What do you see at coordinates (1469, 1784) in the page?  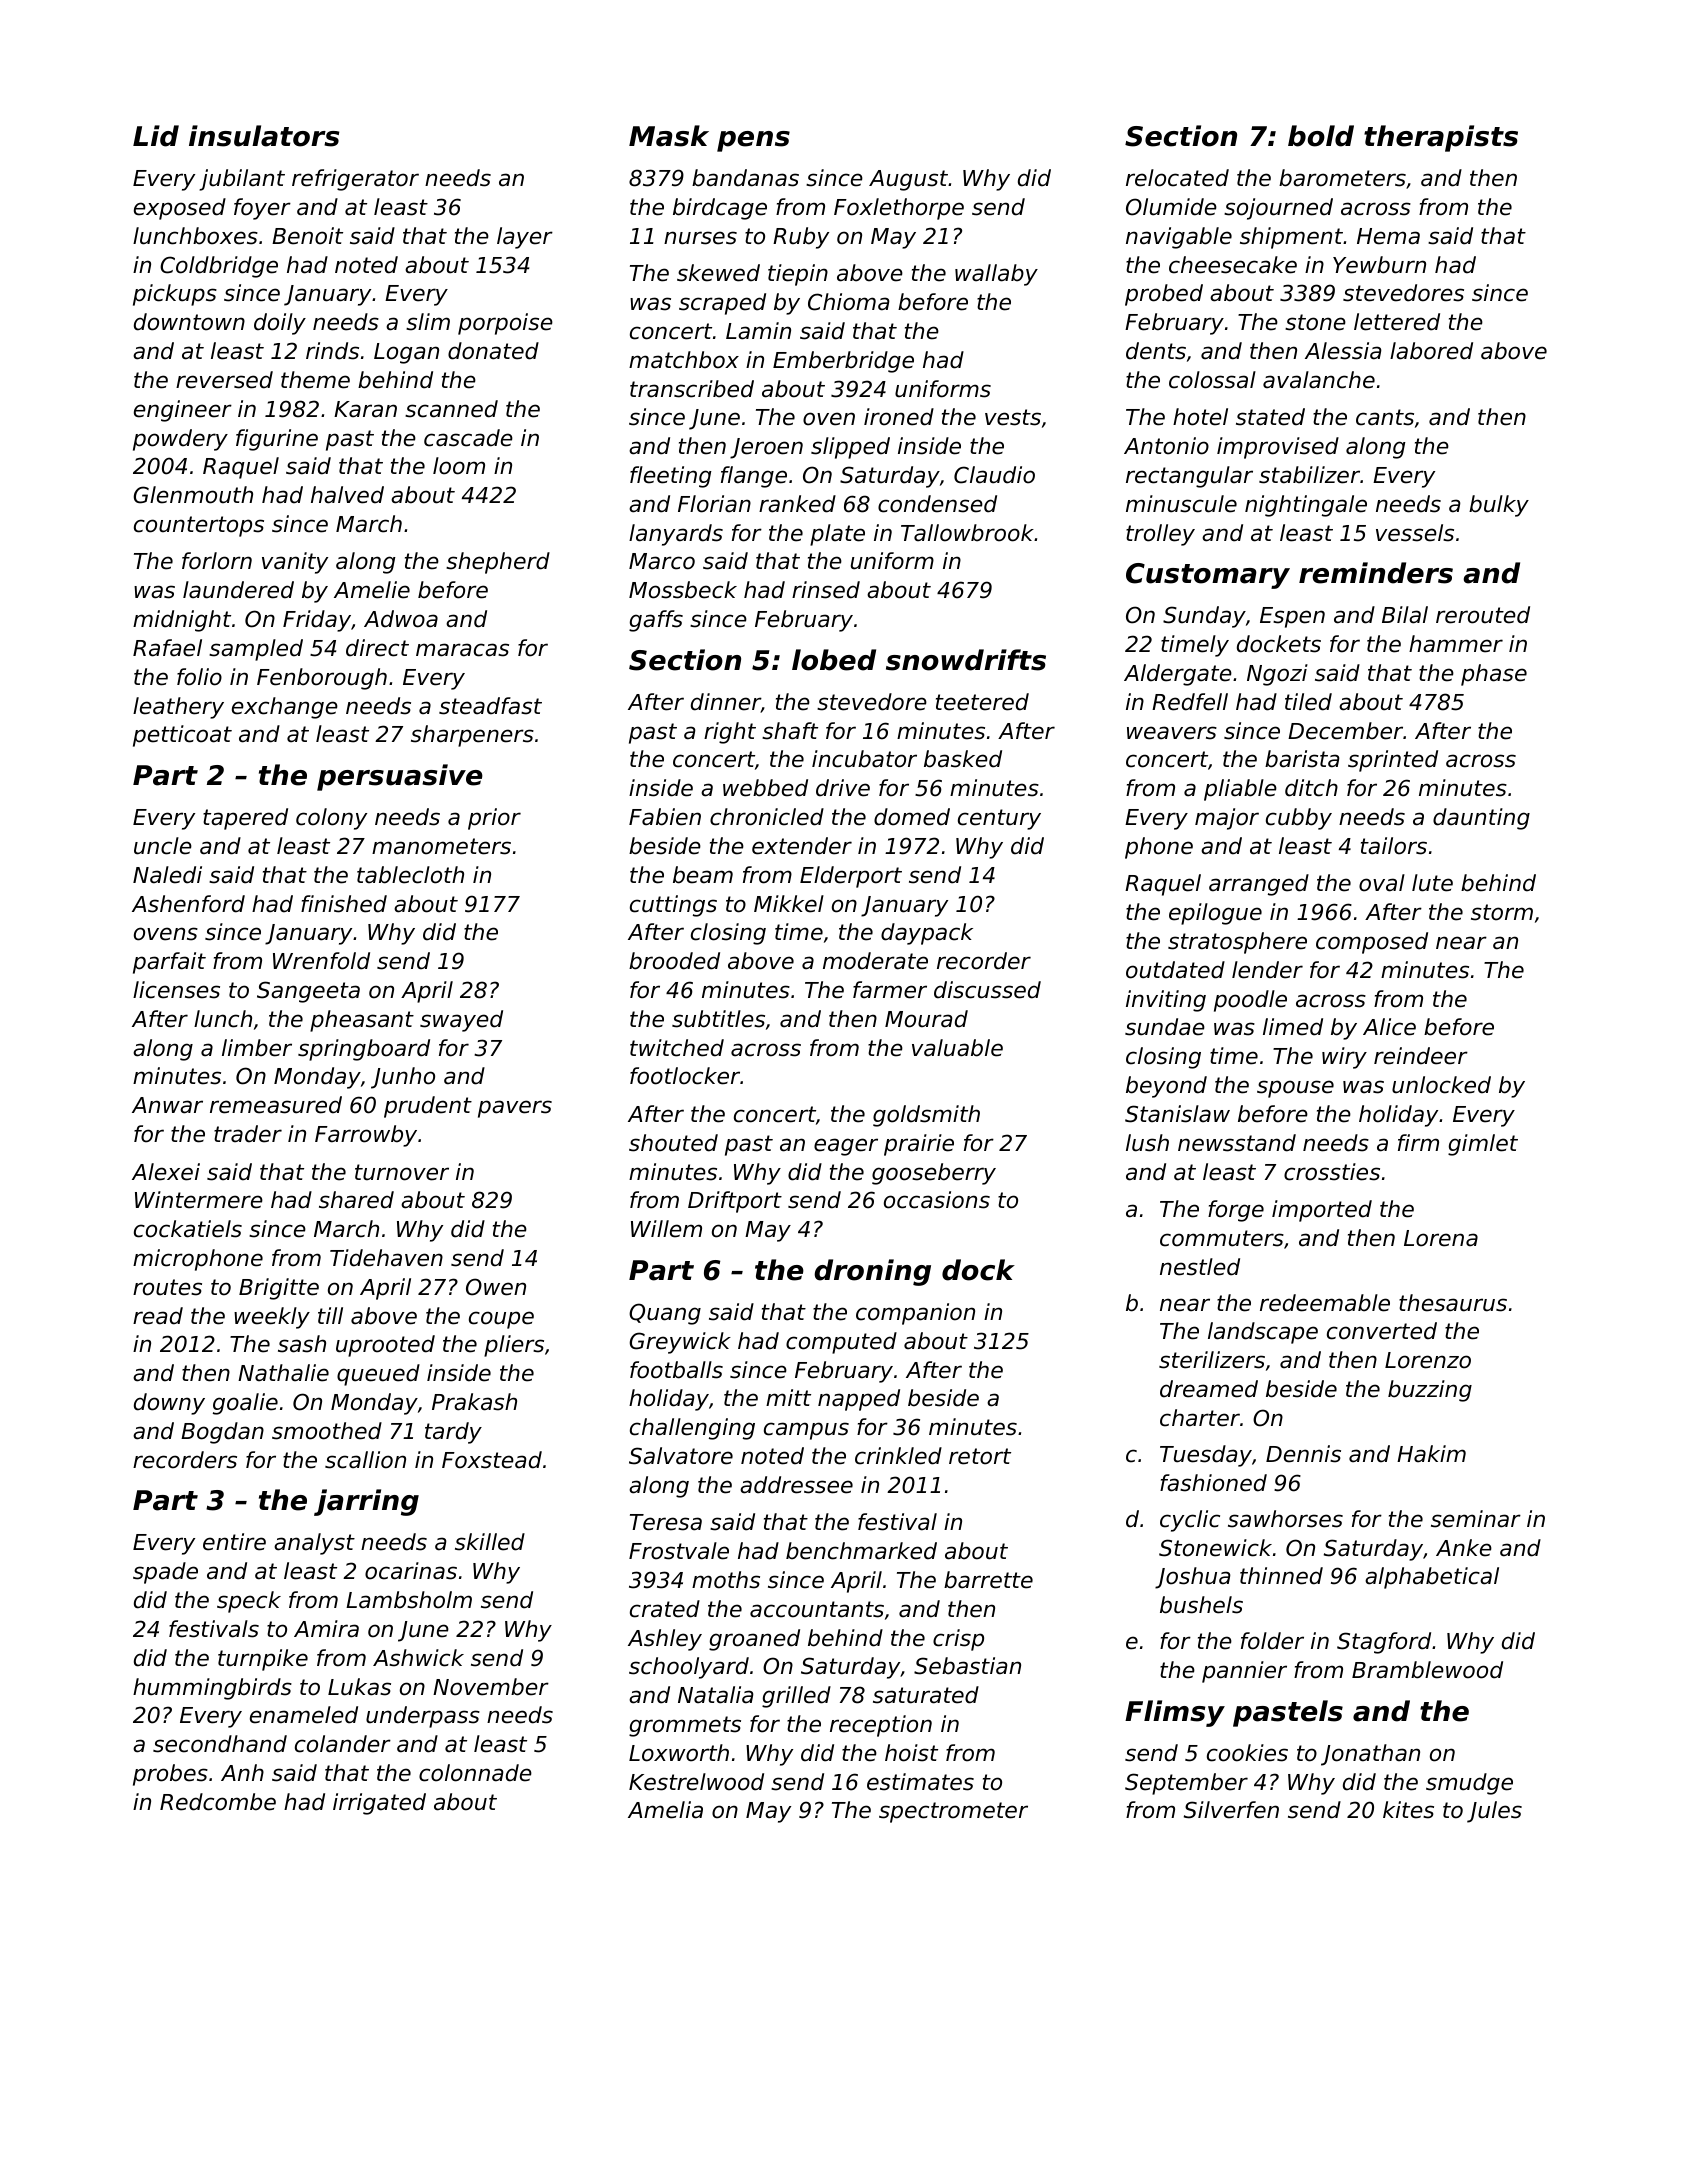 I see `smudge` at bounding box center [1469, 1784].
